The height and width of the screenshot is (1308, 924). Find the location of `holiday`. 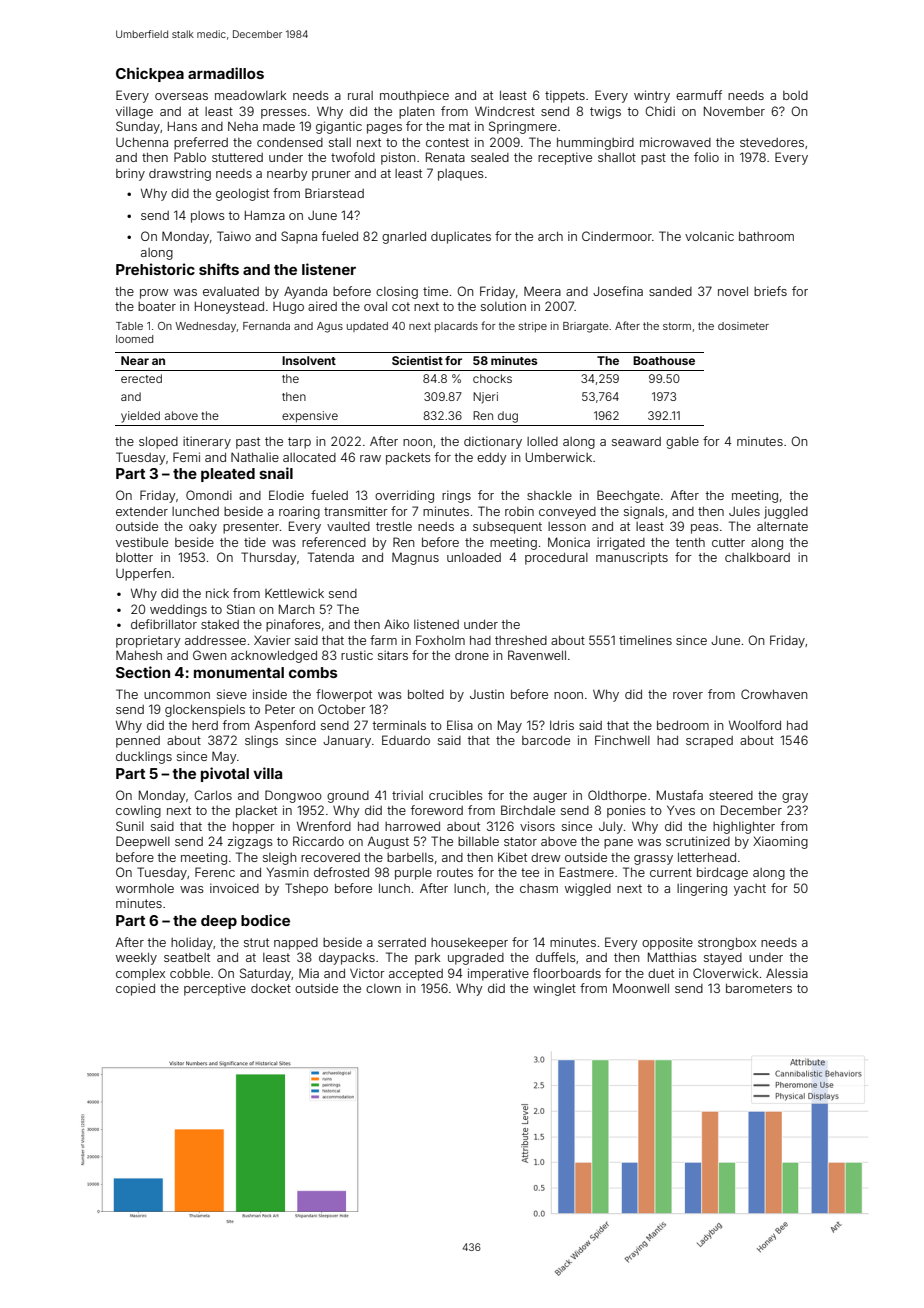

holiday is located at coordinates (192, 943).
